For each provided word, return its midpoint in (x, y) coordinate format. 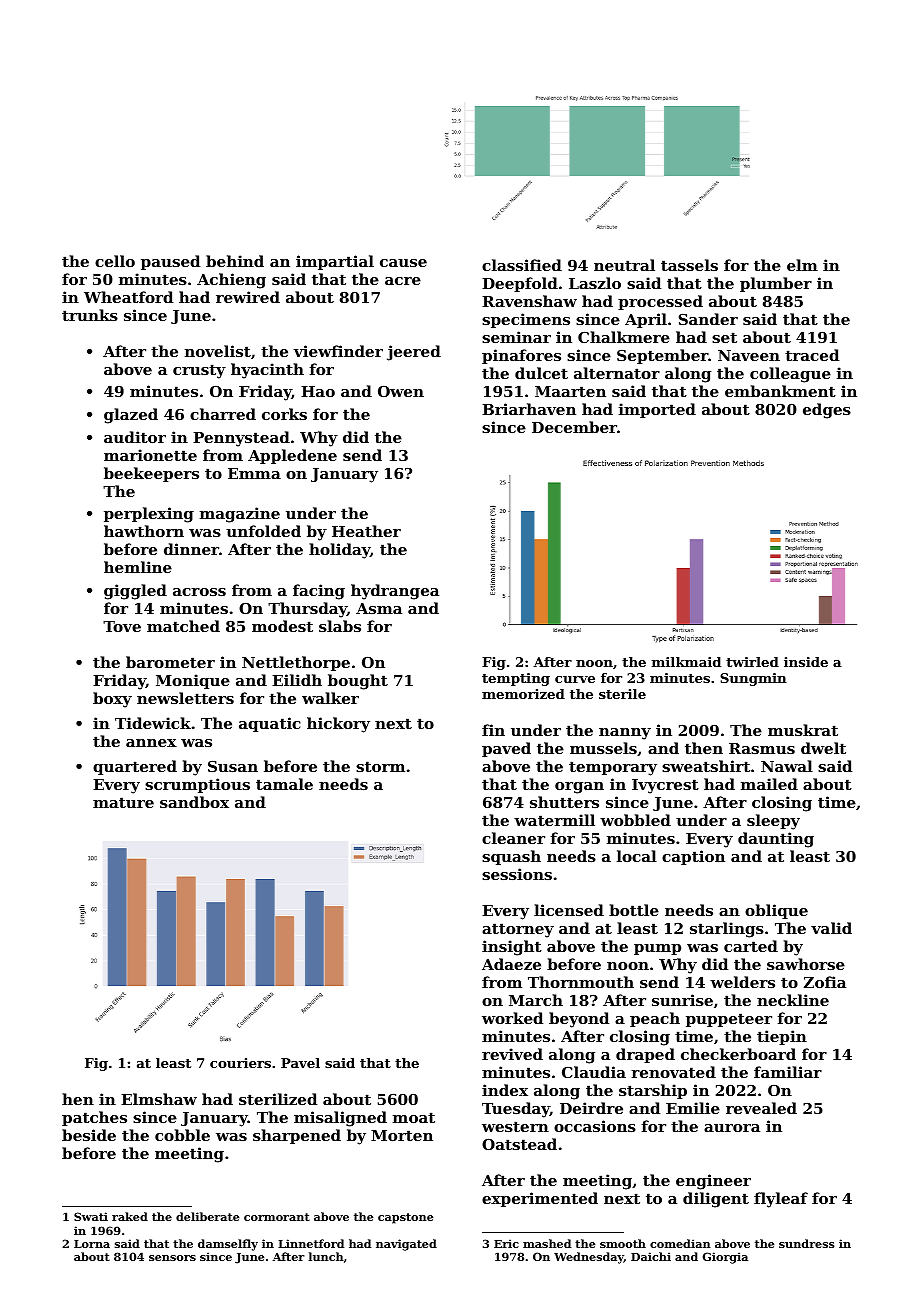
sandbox (194, 802)
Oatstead (519, 1144)
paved (506, 749)
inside (806, 662)
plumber (776, 284)
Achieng (231, 281)
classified (522, 265)
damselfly (228, 1245)
